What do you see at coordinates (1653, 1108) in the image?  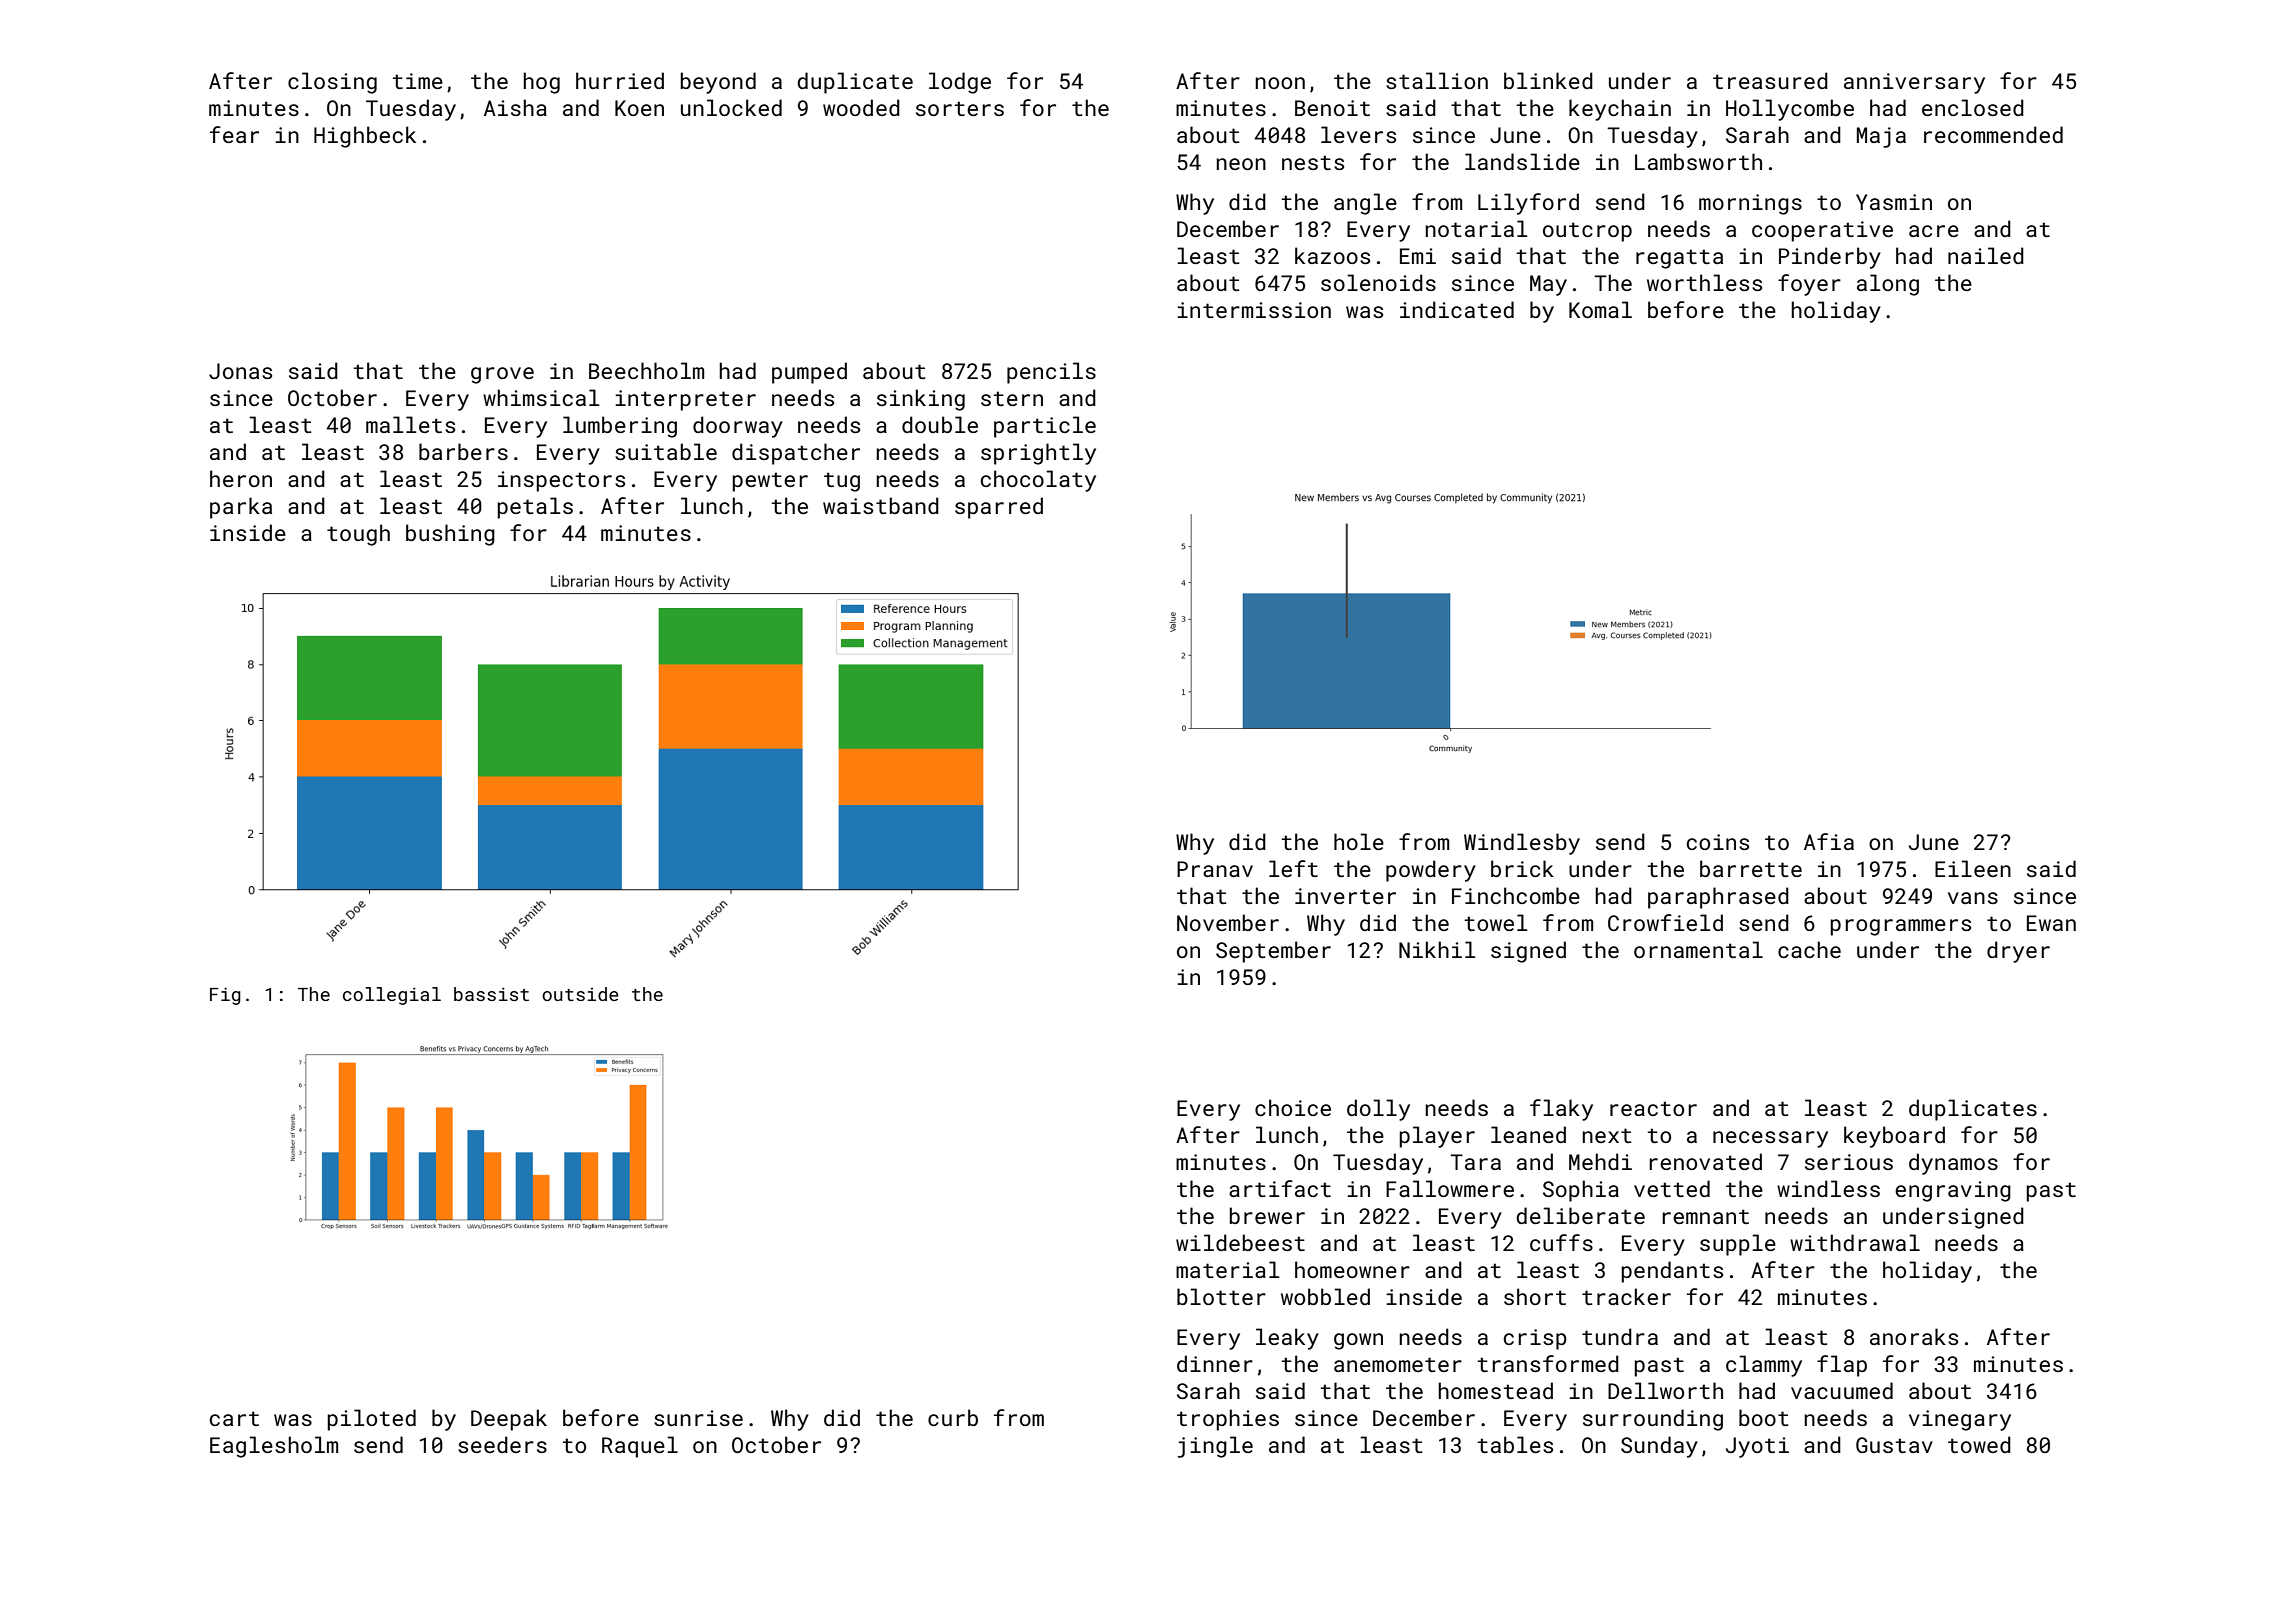 I see `reactor` at bounding box center [1653, 1108].
